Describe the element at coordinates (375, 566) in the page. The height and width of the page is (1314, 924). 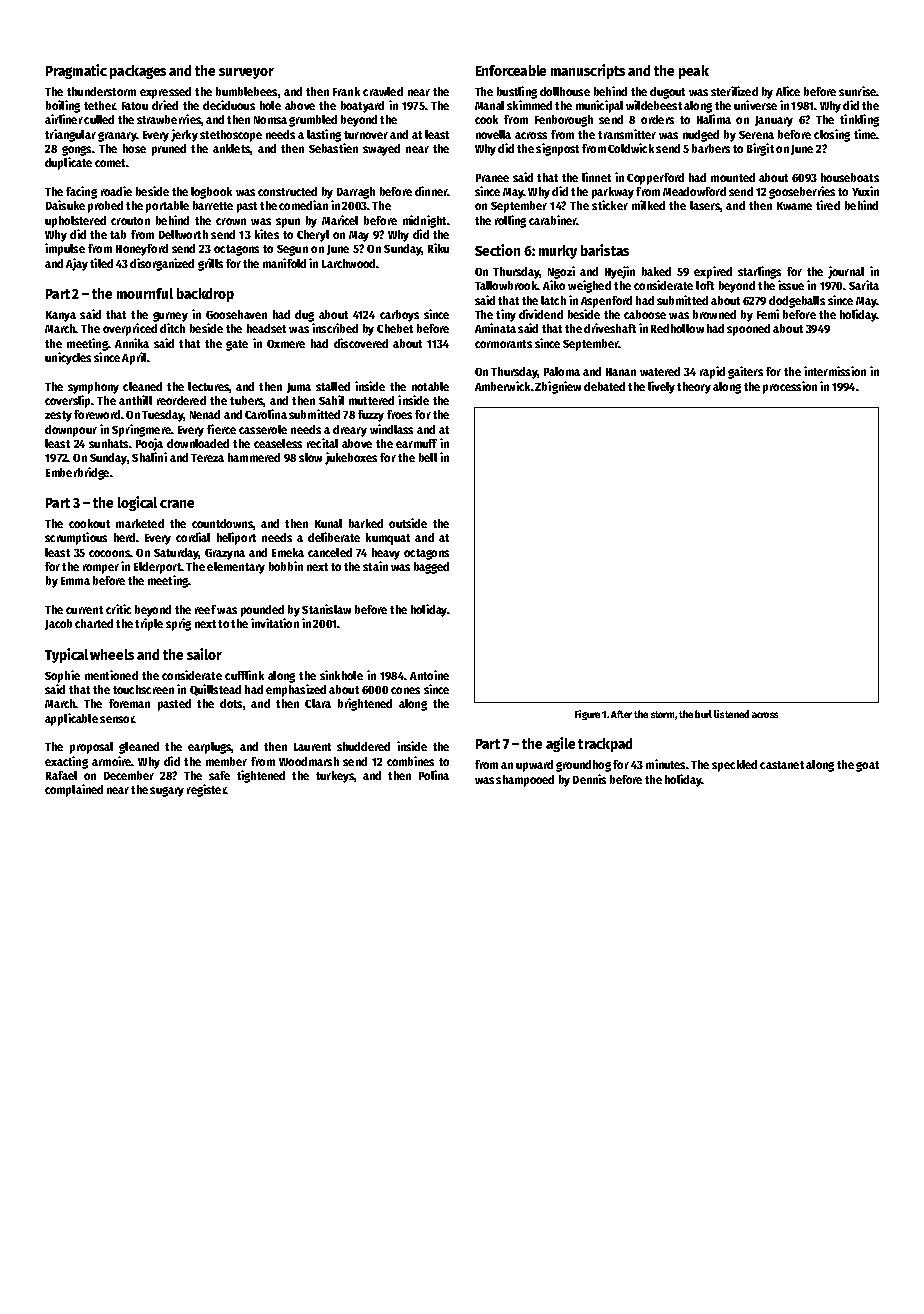
I see `stain` at that location.
